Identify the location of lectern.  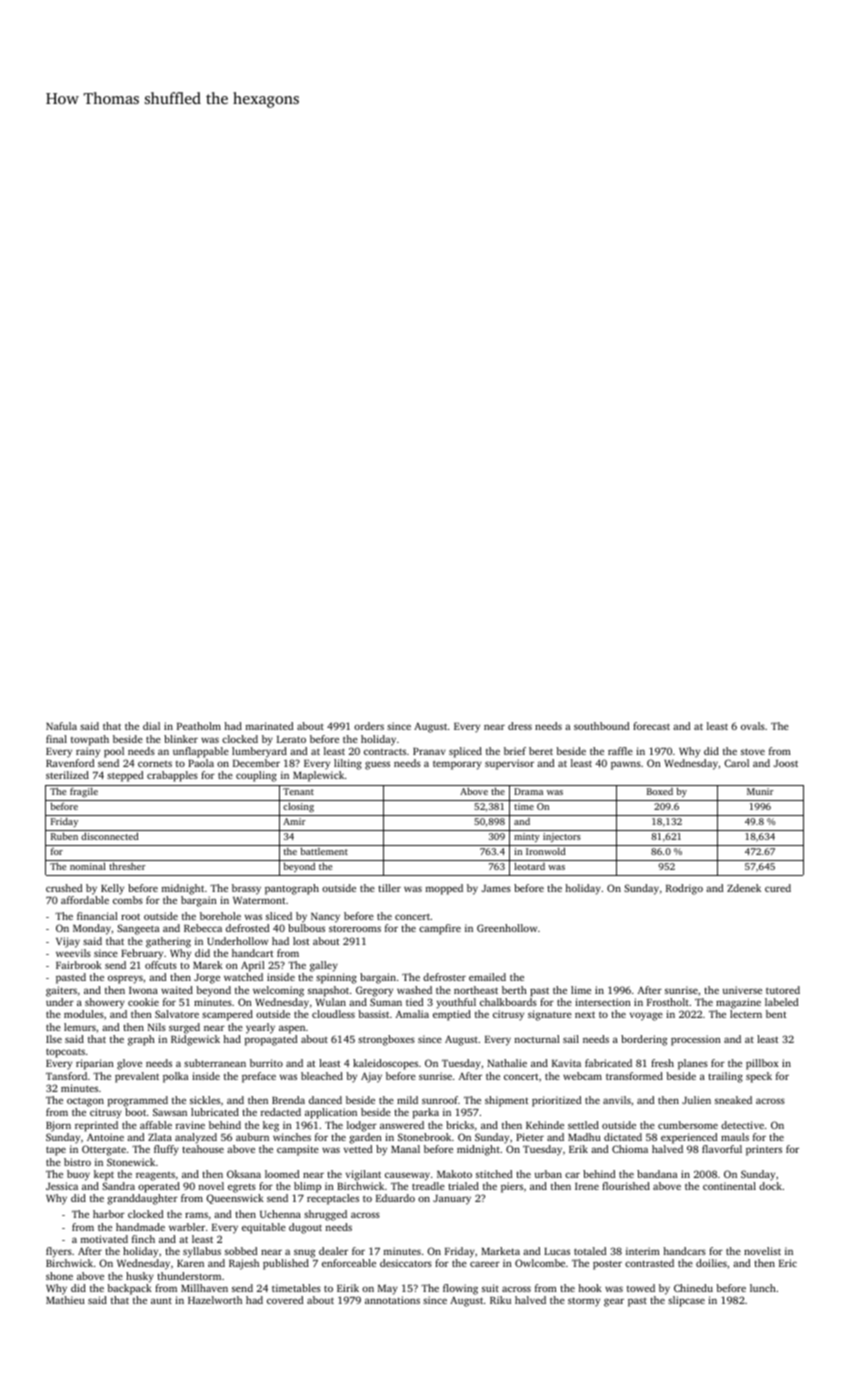
(746, 1014).
